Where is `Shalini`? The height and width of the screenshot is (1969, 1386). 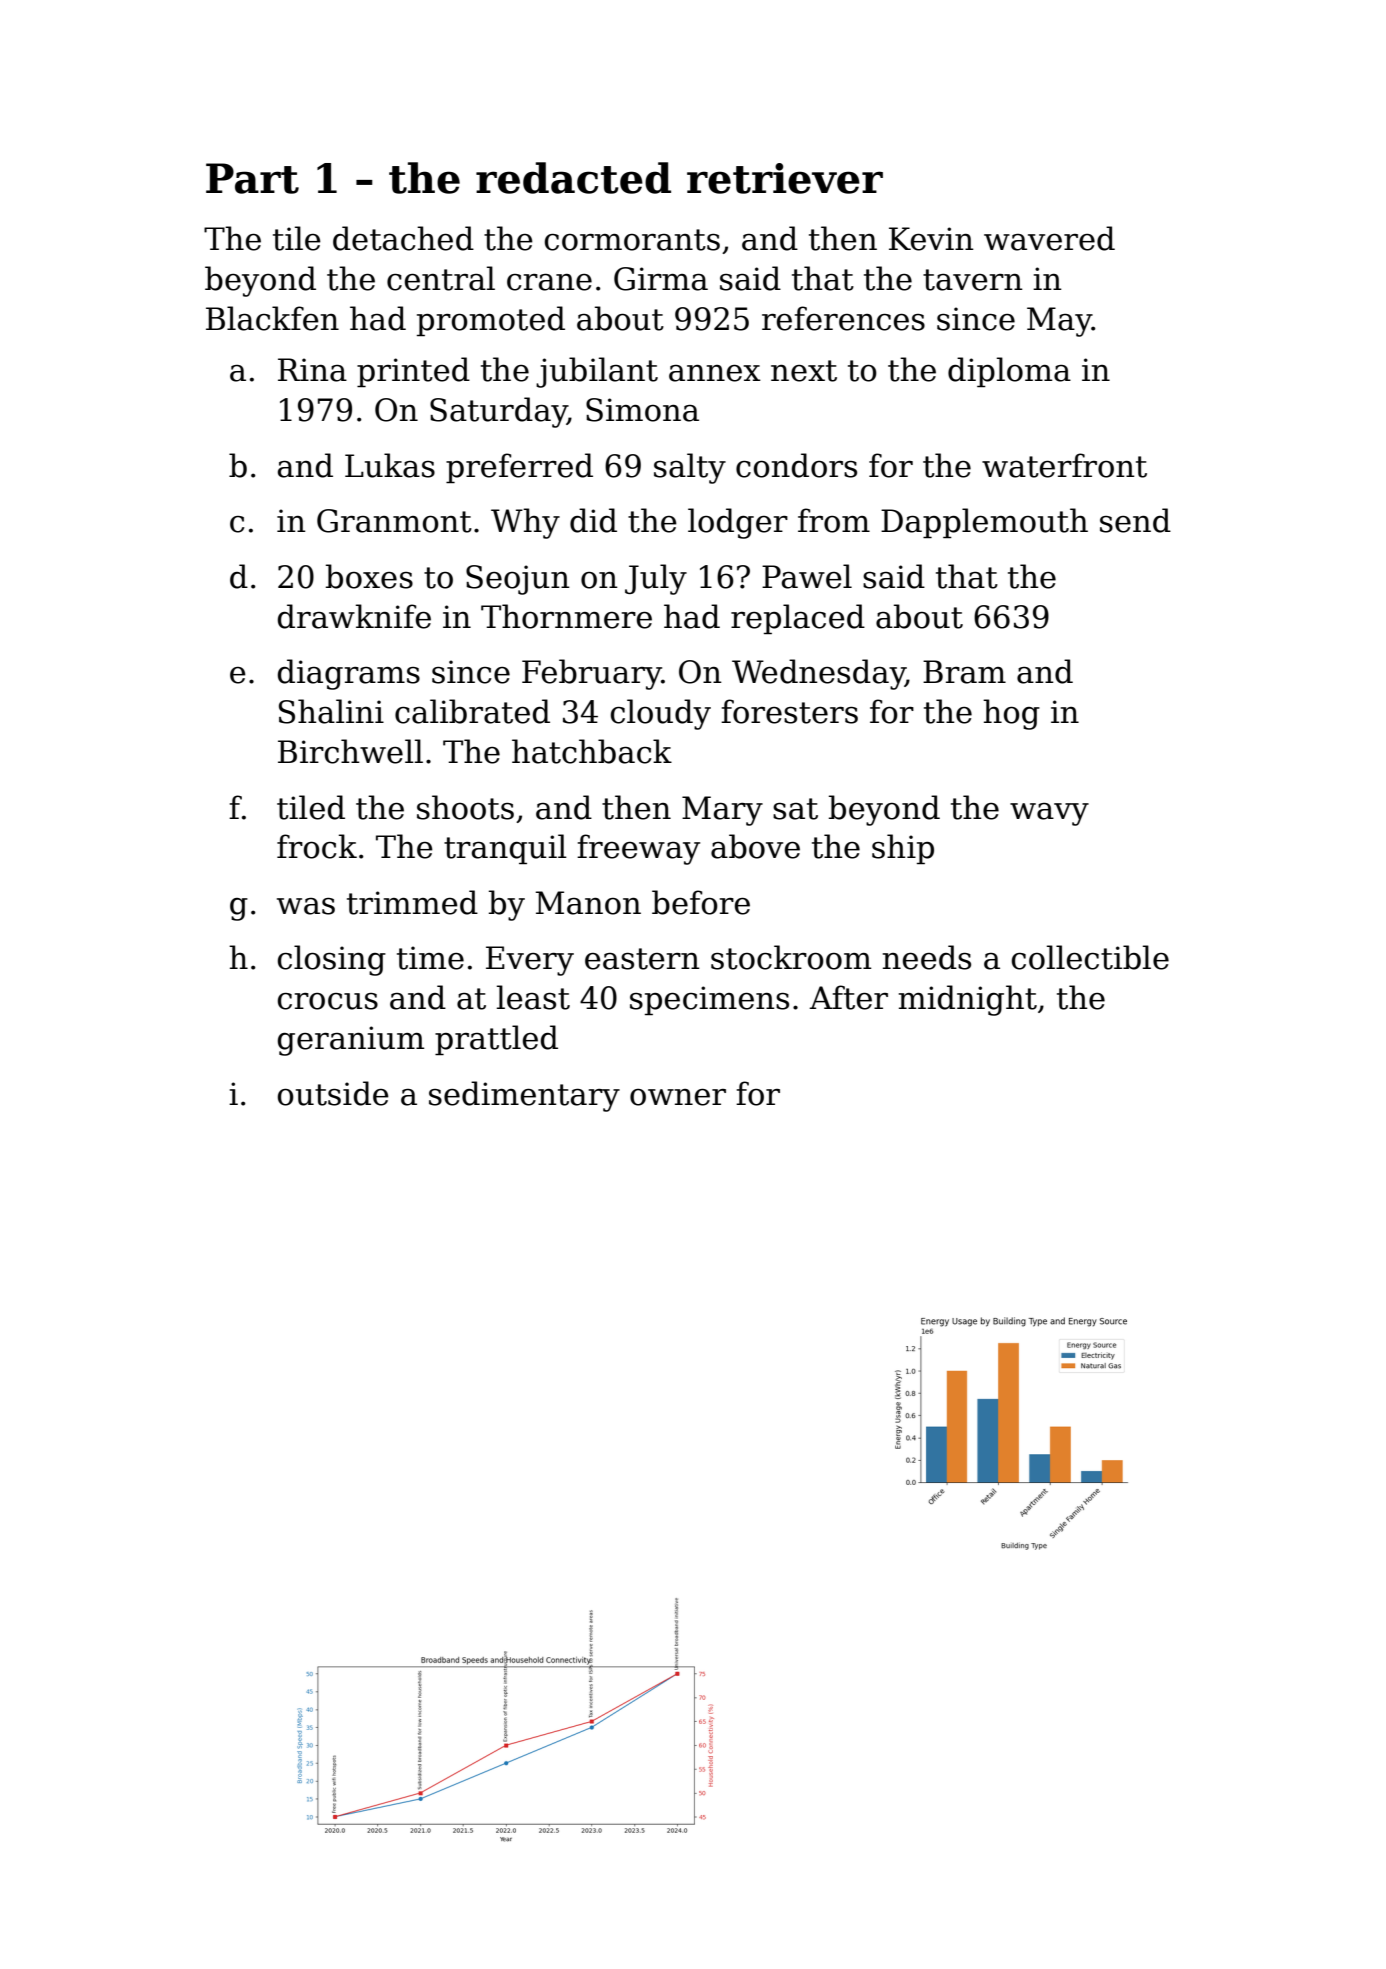 Shalini is located at coordinates (331, 711).
